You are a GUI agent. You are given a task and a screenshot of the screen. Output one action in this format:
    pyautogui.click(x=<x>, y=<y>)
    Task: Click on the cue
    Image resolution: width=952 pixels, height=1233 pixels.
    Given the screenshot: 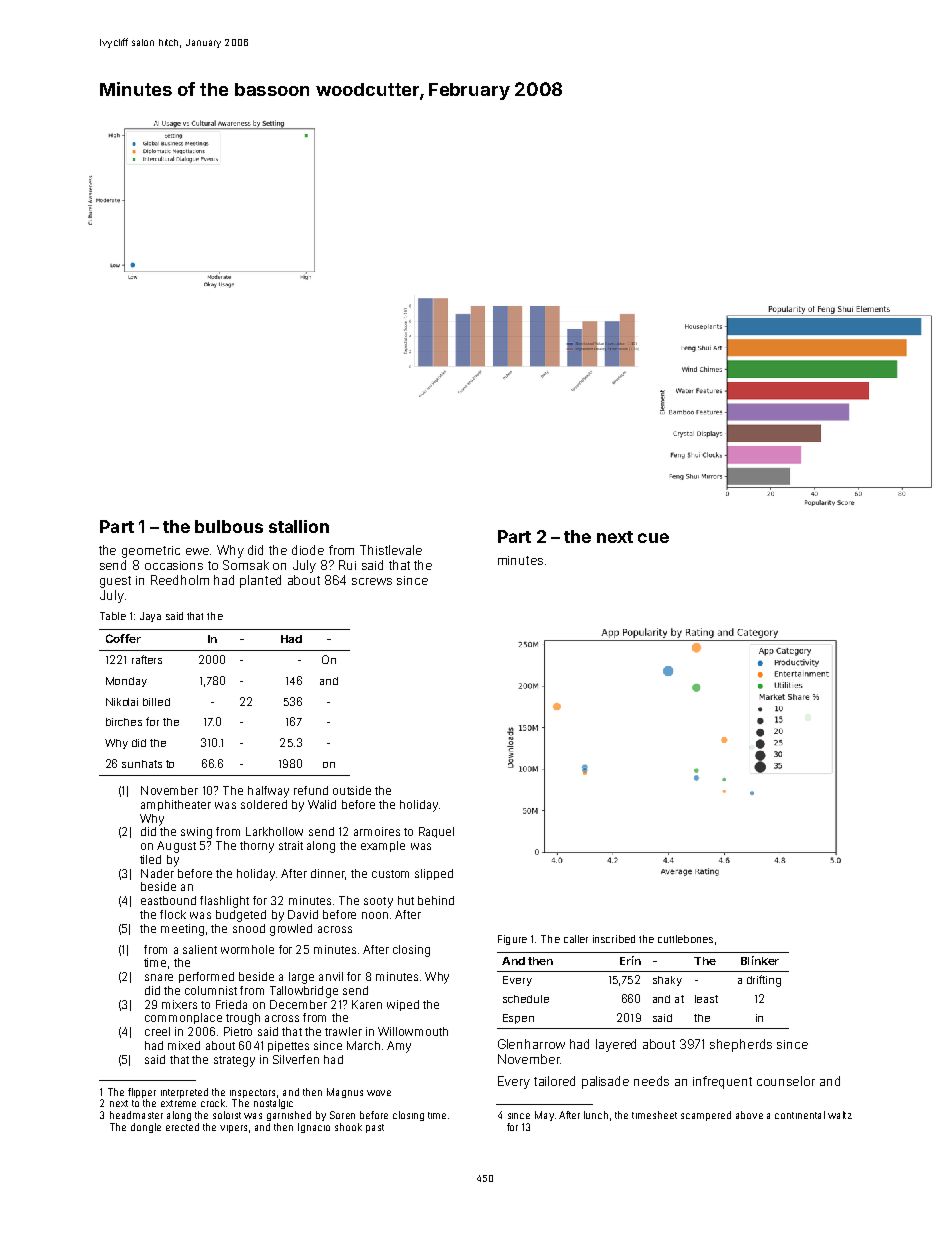 What is the action you would take?
    pyautogui.click(x=653, y=538)
